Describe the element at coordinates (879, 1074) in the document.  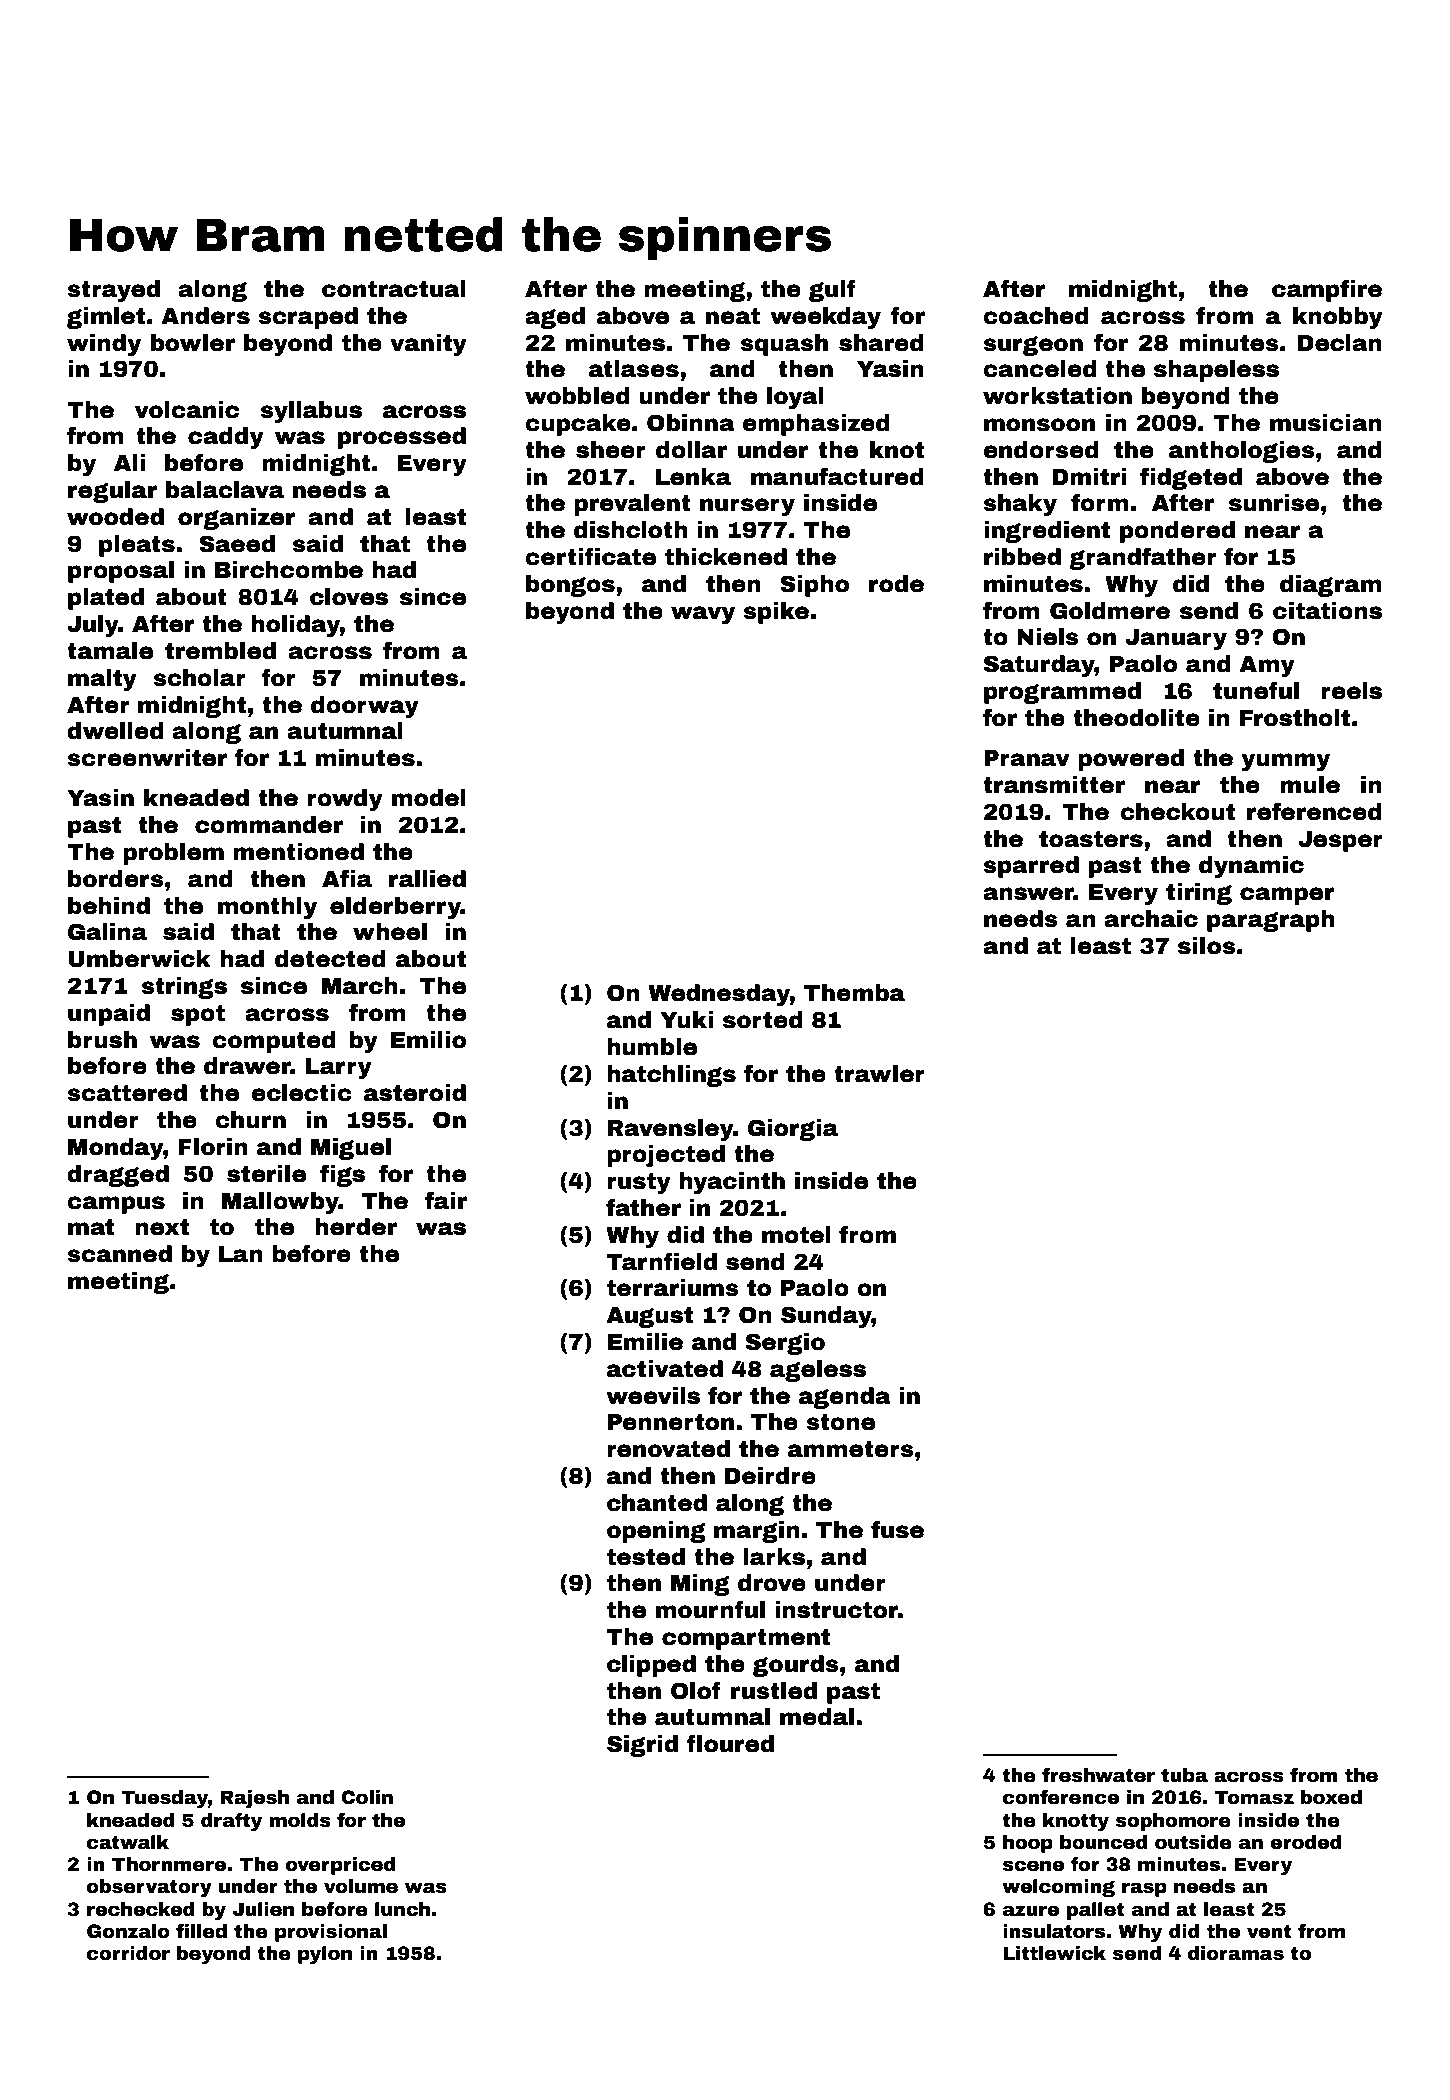
I see `trawler` at that location.
